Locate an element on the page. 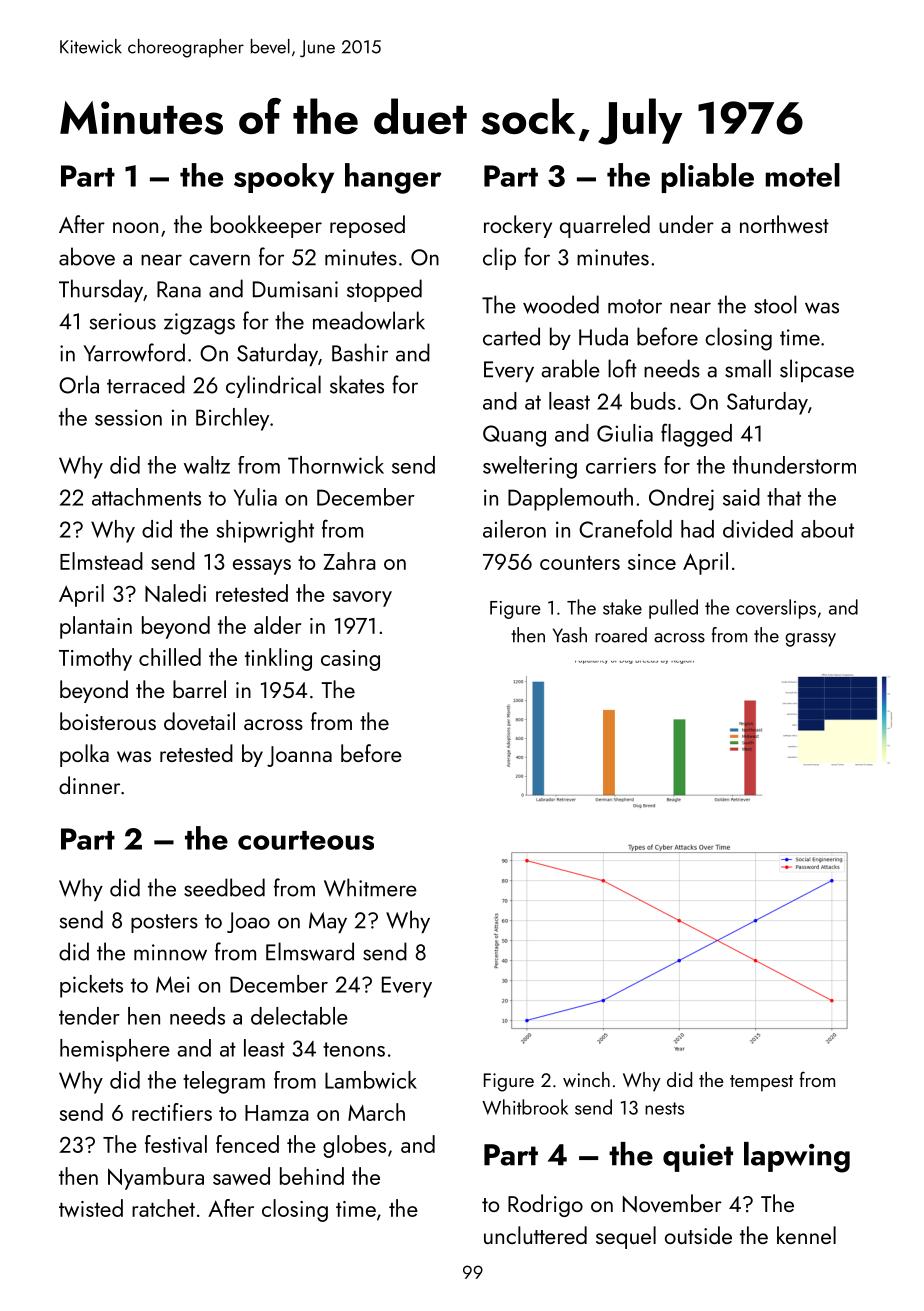 The image size is (924, 1311). Joanna is located at coordinates (299, 756).
